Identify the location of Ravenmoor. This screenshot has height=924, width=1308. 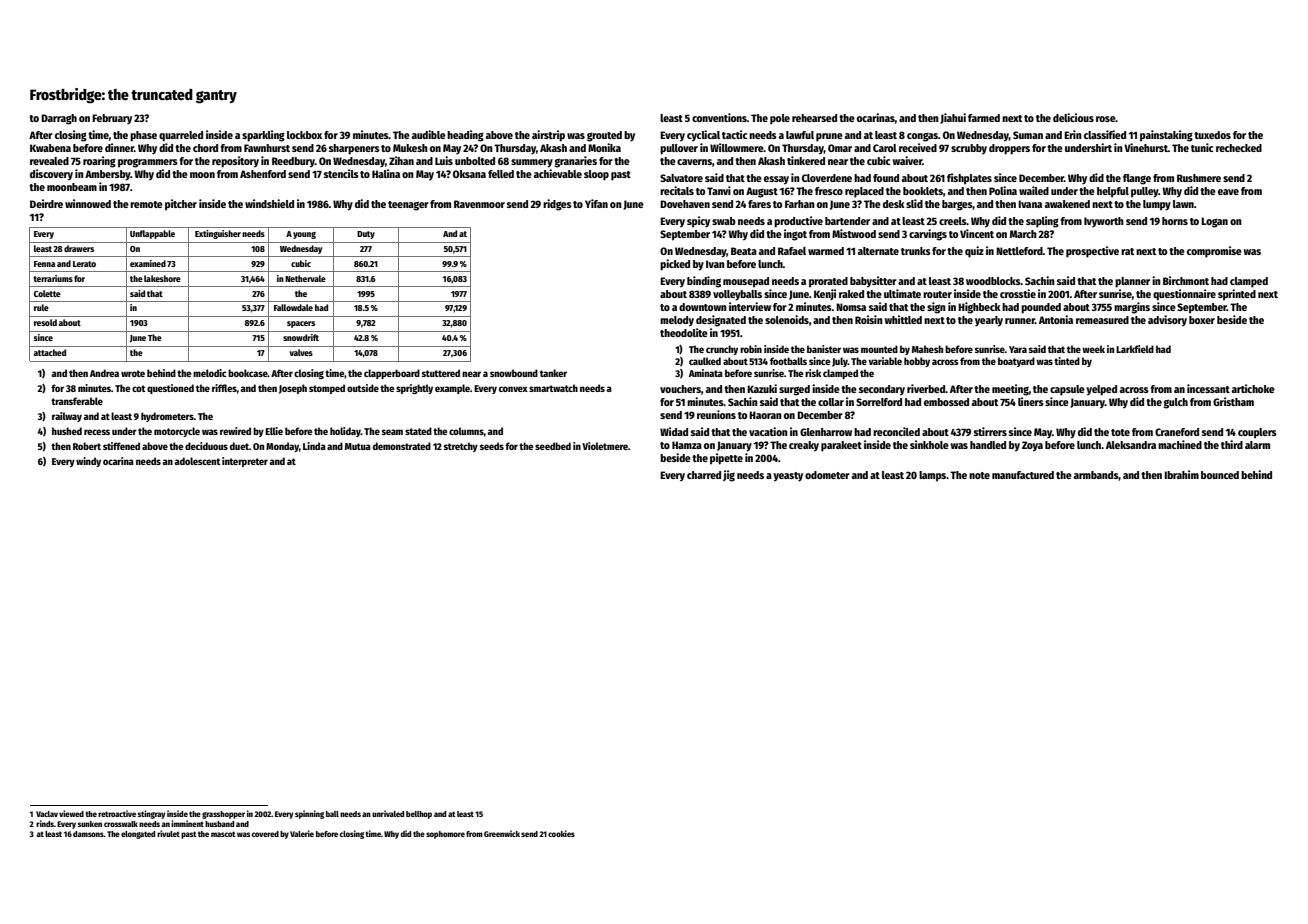
(479, 204).
